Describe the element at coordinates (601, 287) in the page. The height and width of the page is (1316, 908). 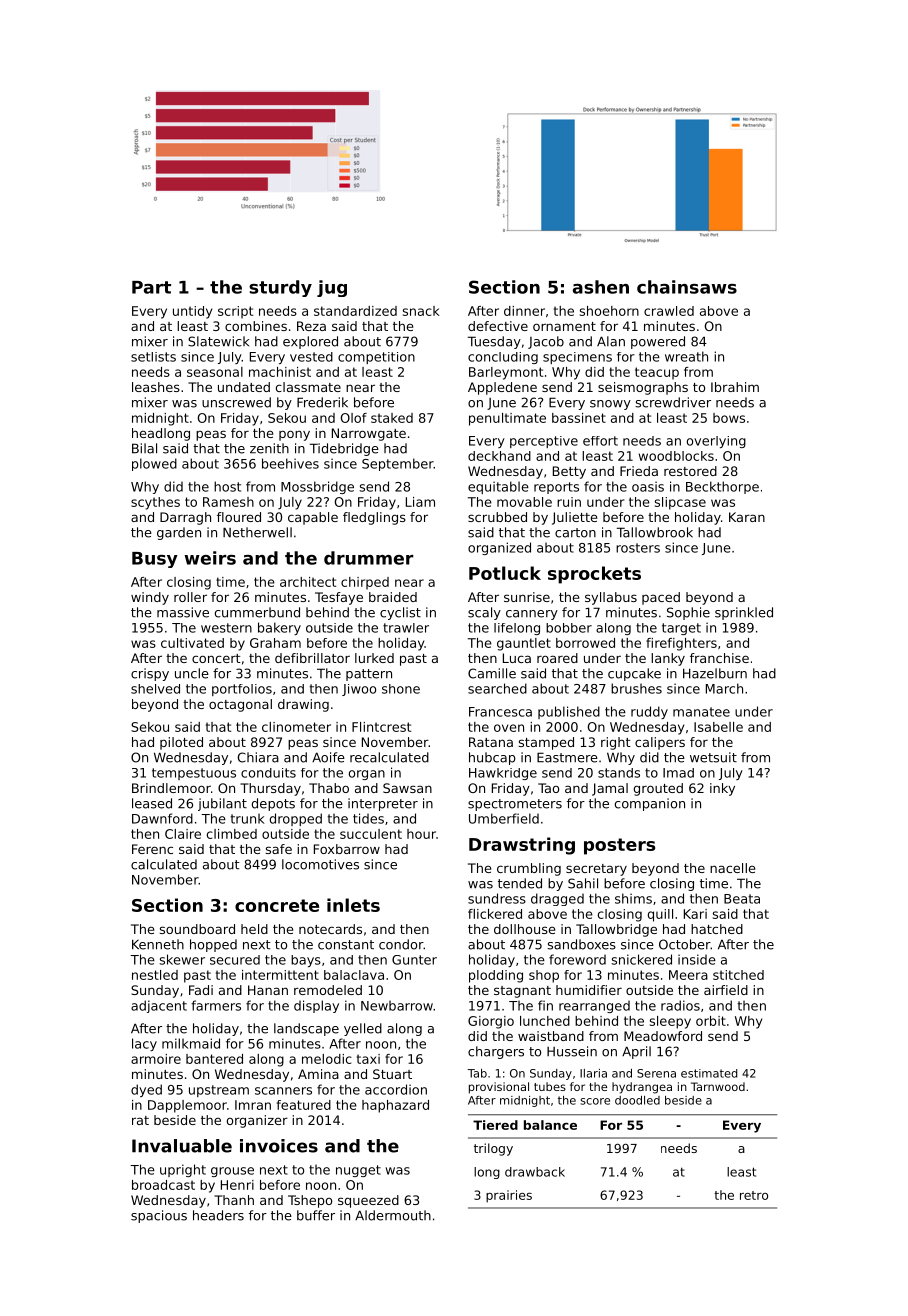
I see `ashen` at that location.
